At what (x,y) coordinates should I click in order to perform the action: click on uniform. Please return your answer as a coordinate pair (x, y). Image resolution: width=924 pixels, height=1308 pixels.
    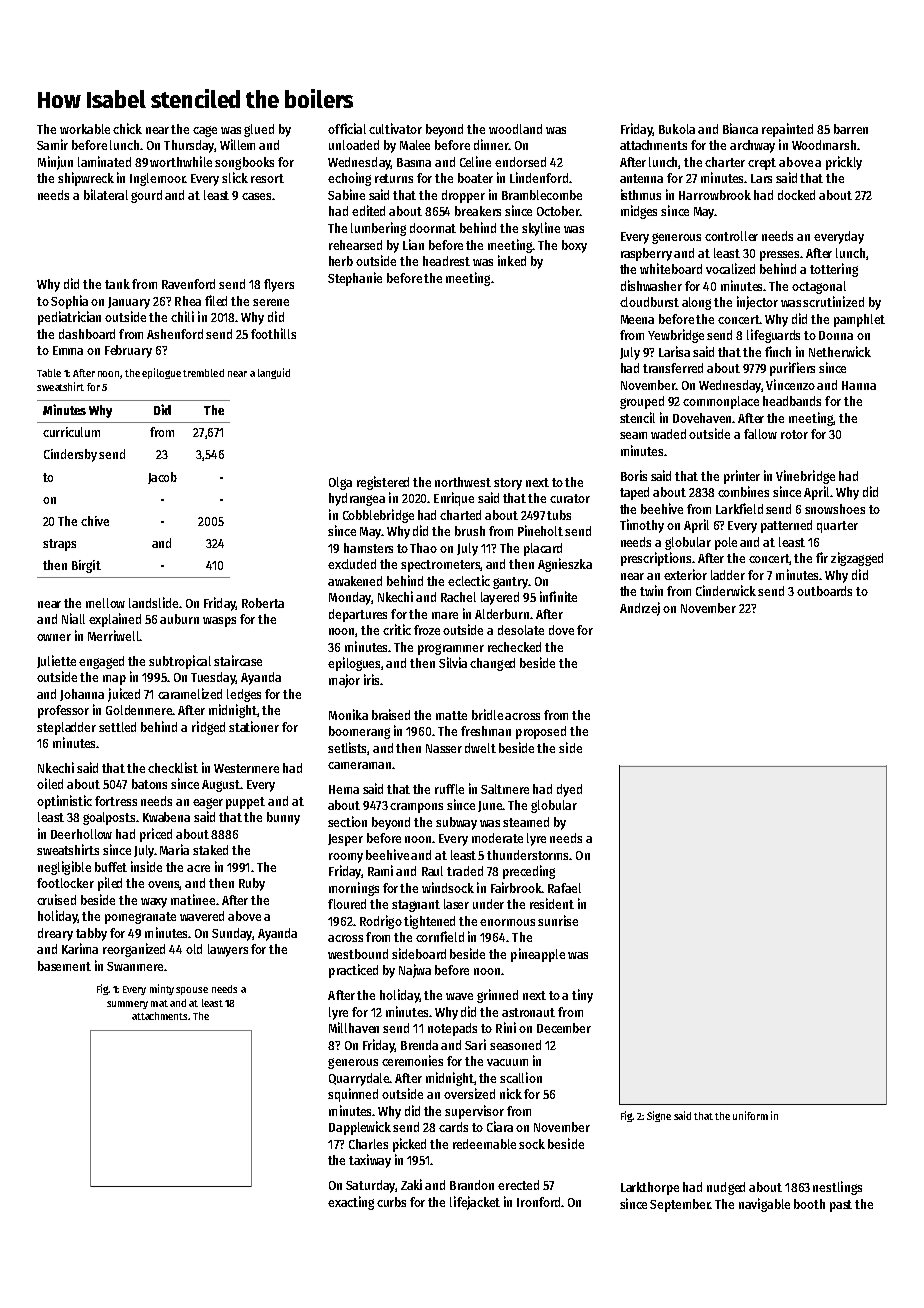
    Looking at the image, I should click on (750, 1115).
